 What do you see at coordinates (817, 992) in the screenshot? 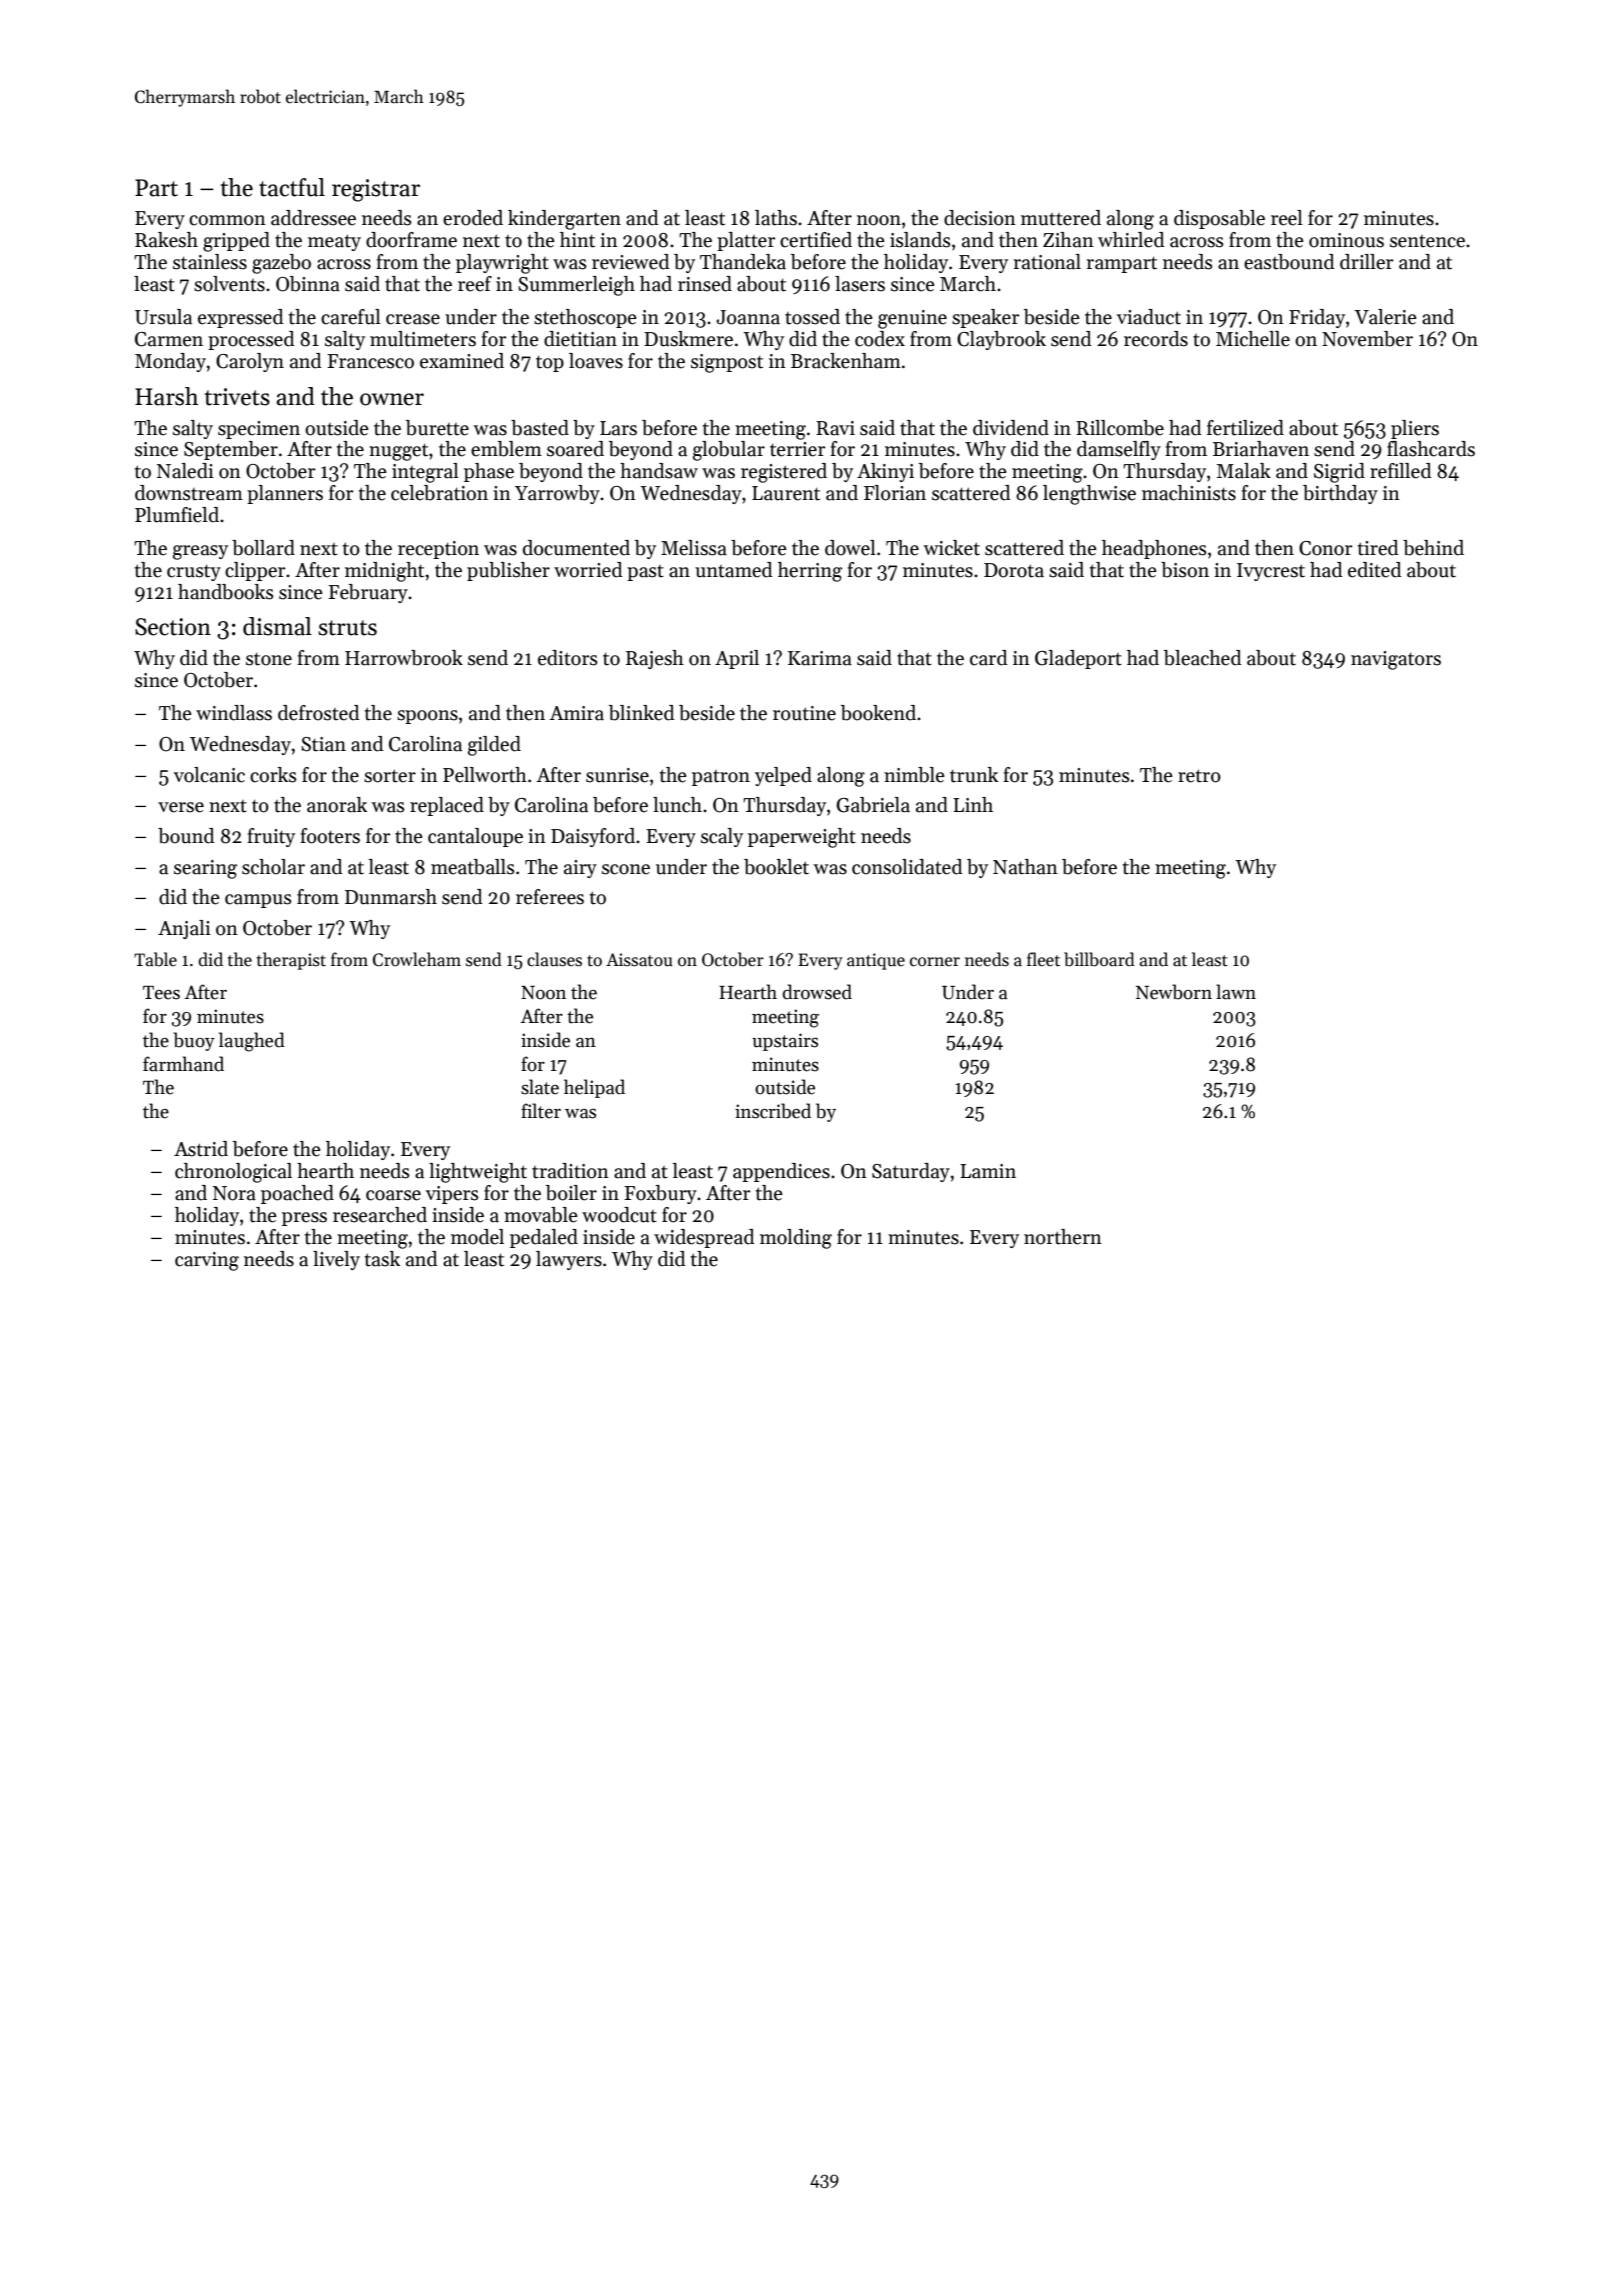
I see `drowsed` at bounding box center [817, 992].
